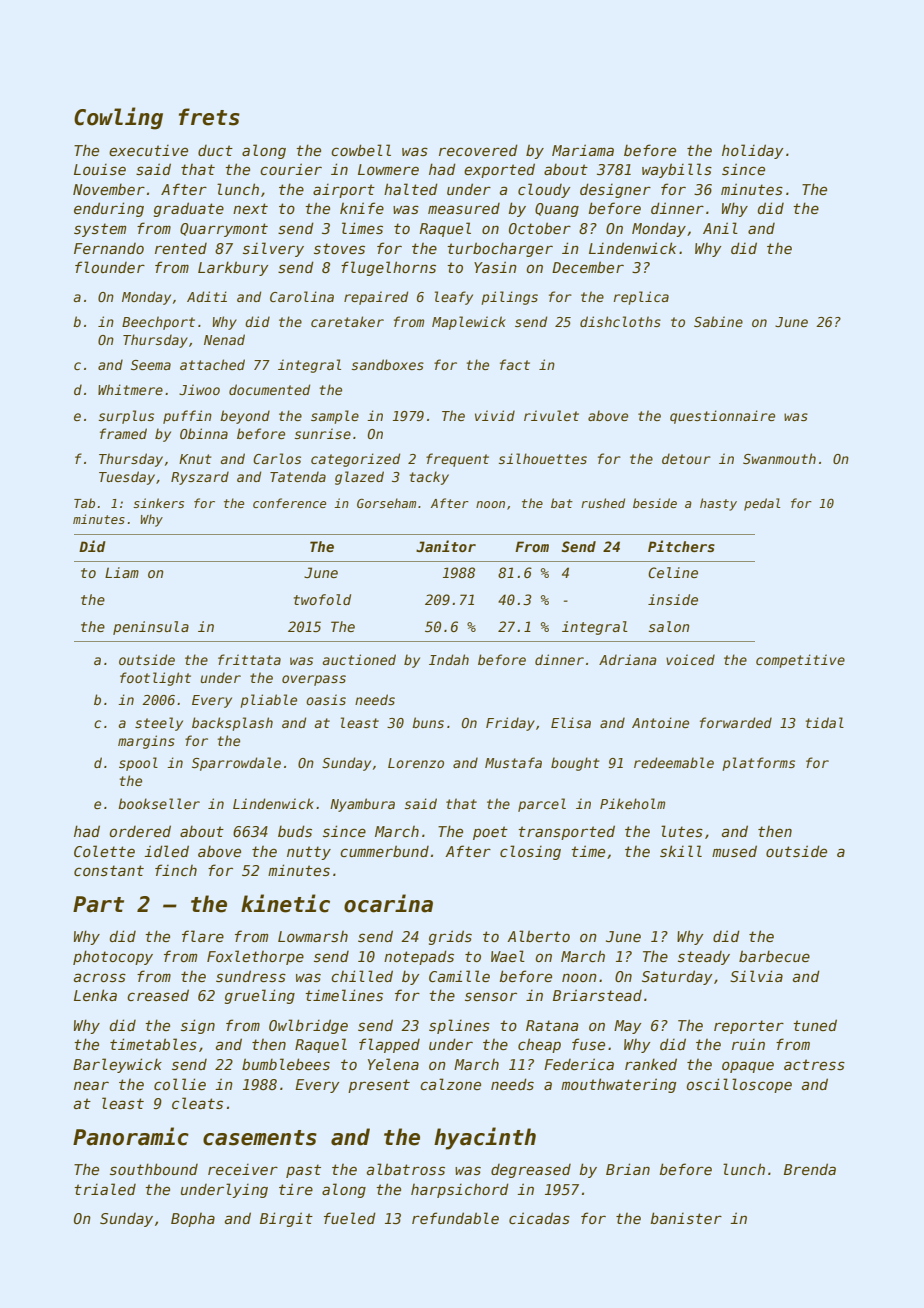 This screenshot has width=924, height=1308. I want to click on Cowling, so click(118, 118).
